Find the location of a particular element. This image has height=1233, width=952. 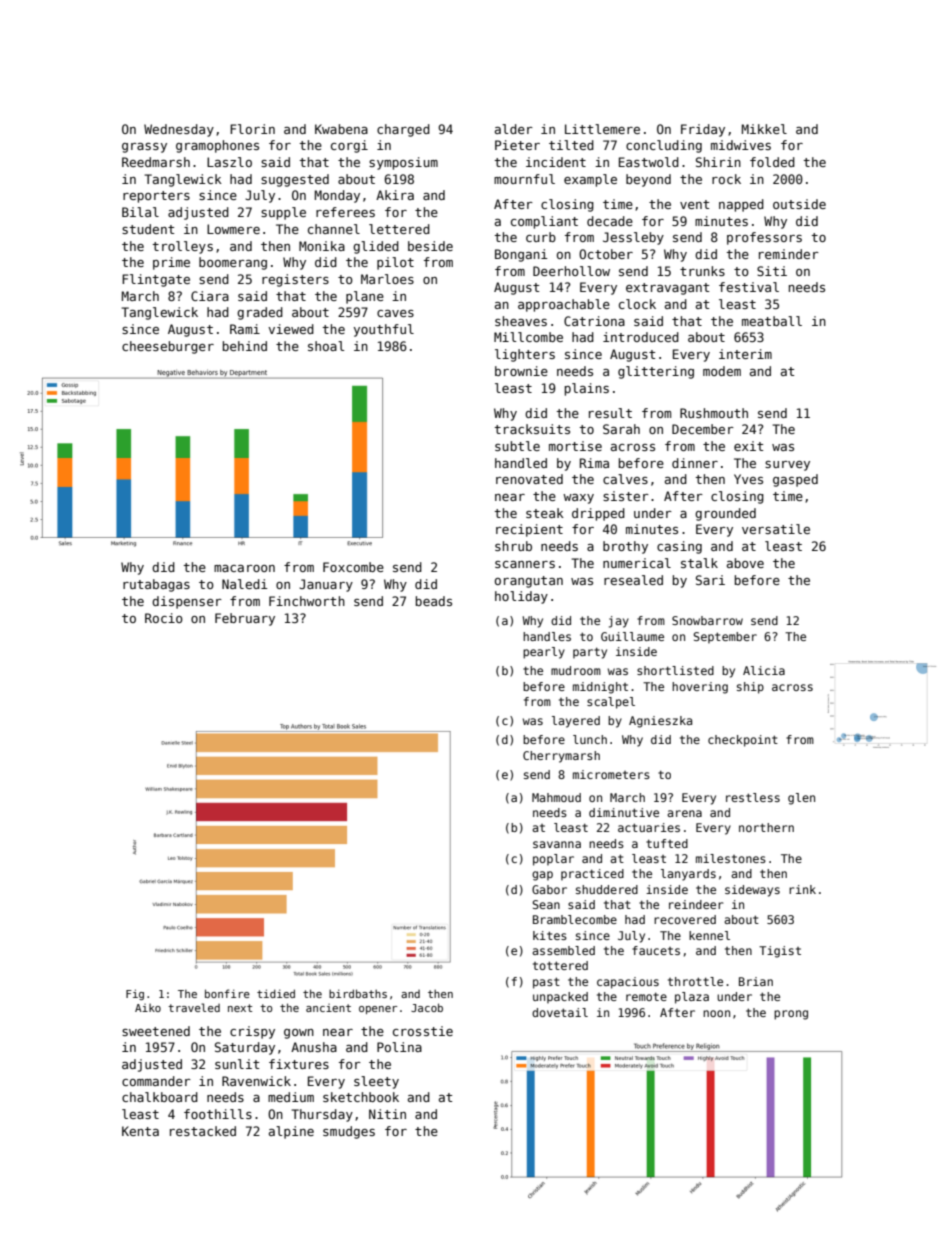

charged is located at coordinates (403, 130).
